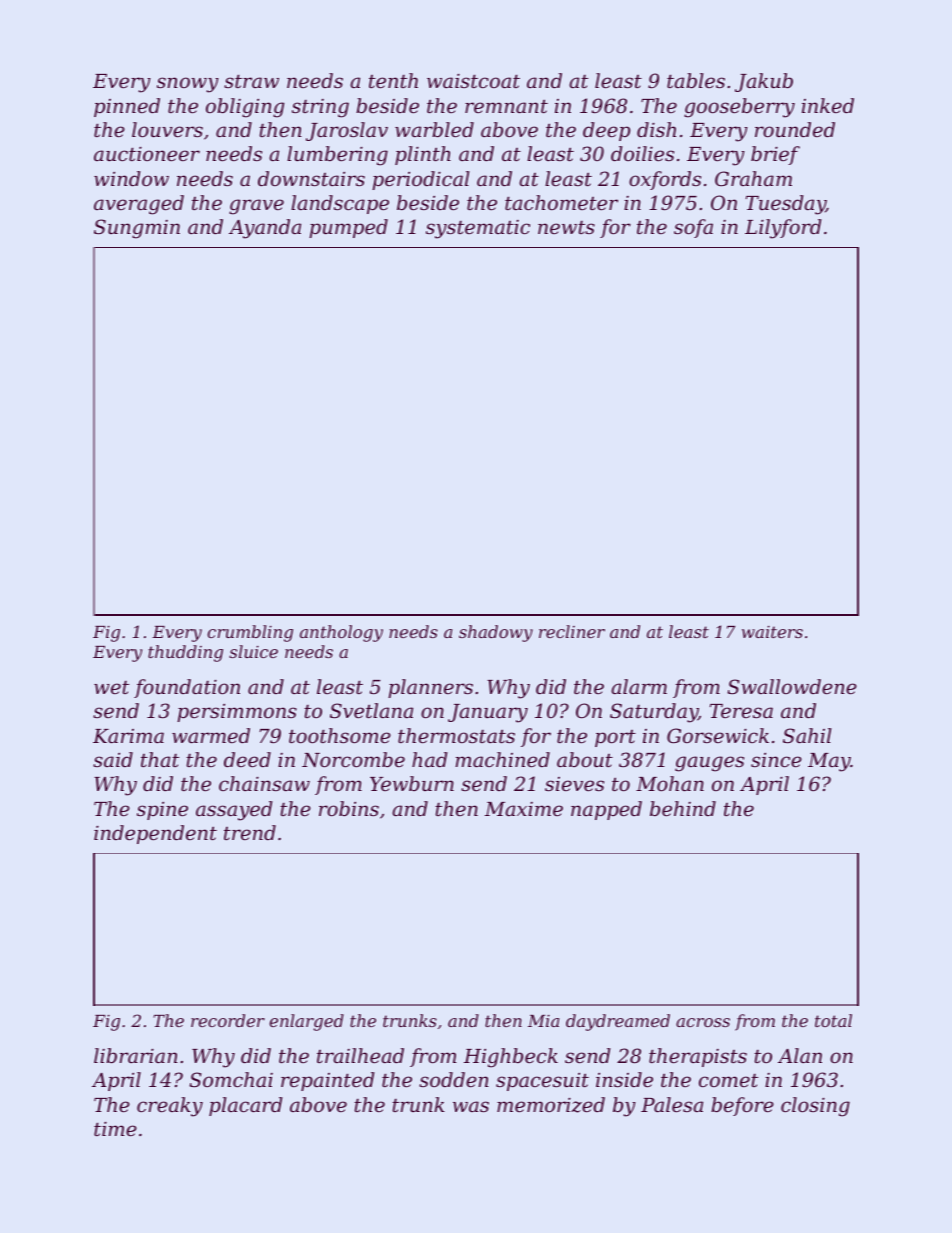  Describe the element at coordinates (250, 832) in the document. I see `trend` at that location.
